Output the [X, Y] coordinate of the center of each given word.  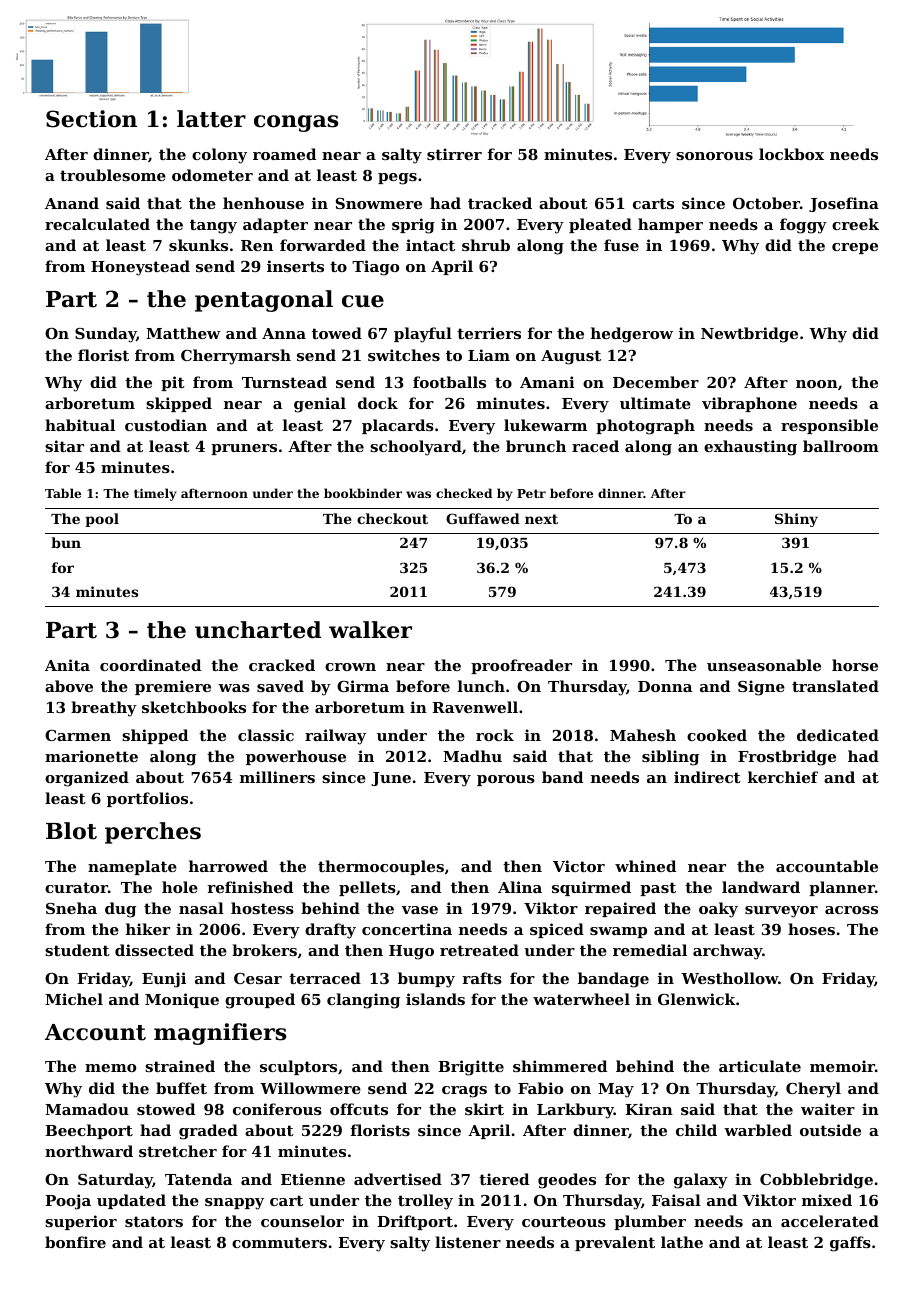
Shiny [796, 520]
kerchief [783, 777]
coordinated [150, 665]
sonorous [714, 156]
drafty [330, 931]
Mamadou [87, 1109]
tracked [500, 203]
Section [91, 119]
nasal [201, 908]
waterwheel [581, 999]
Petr [531, 493]
